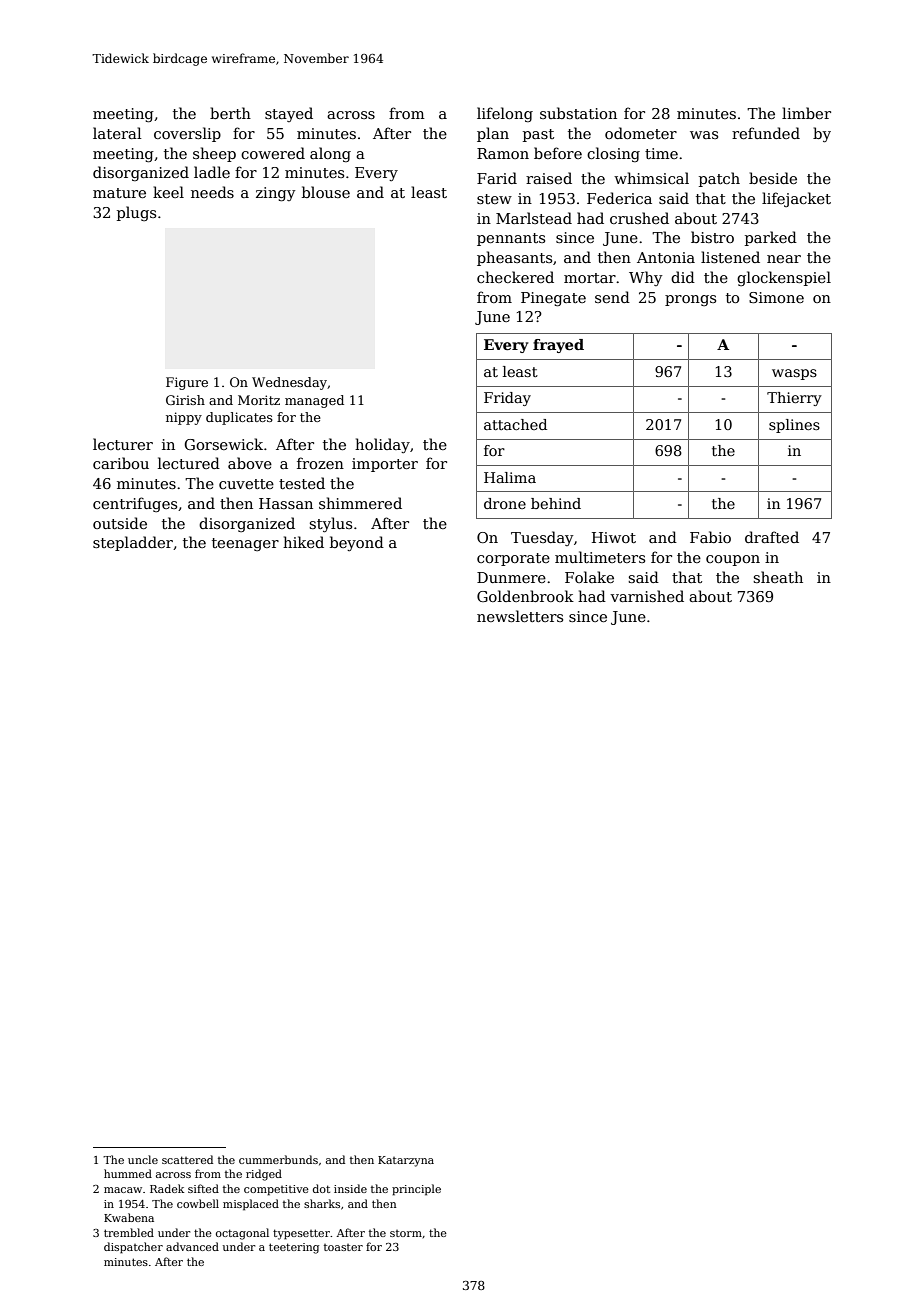 The width and height of the screenshot is (924, 1314). What do you see at coordinates (119, 193) in the screenshot?
I see `mature` at bounding box center [119, 193].
